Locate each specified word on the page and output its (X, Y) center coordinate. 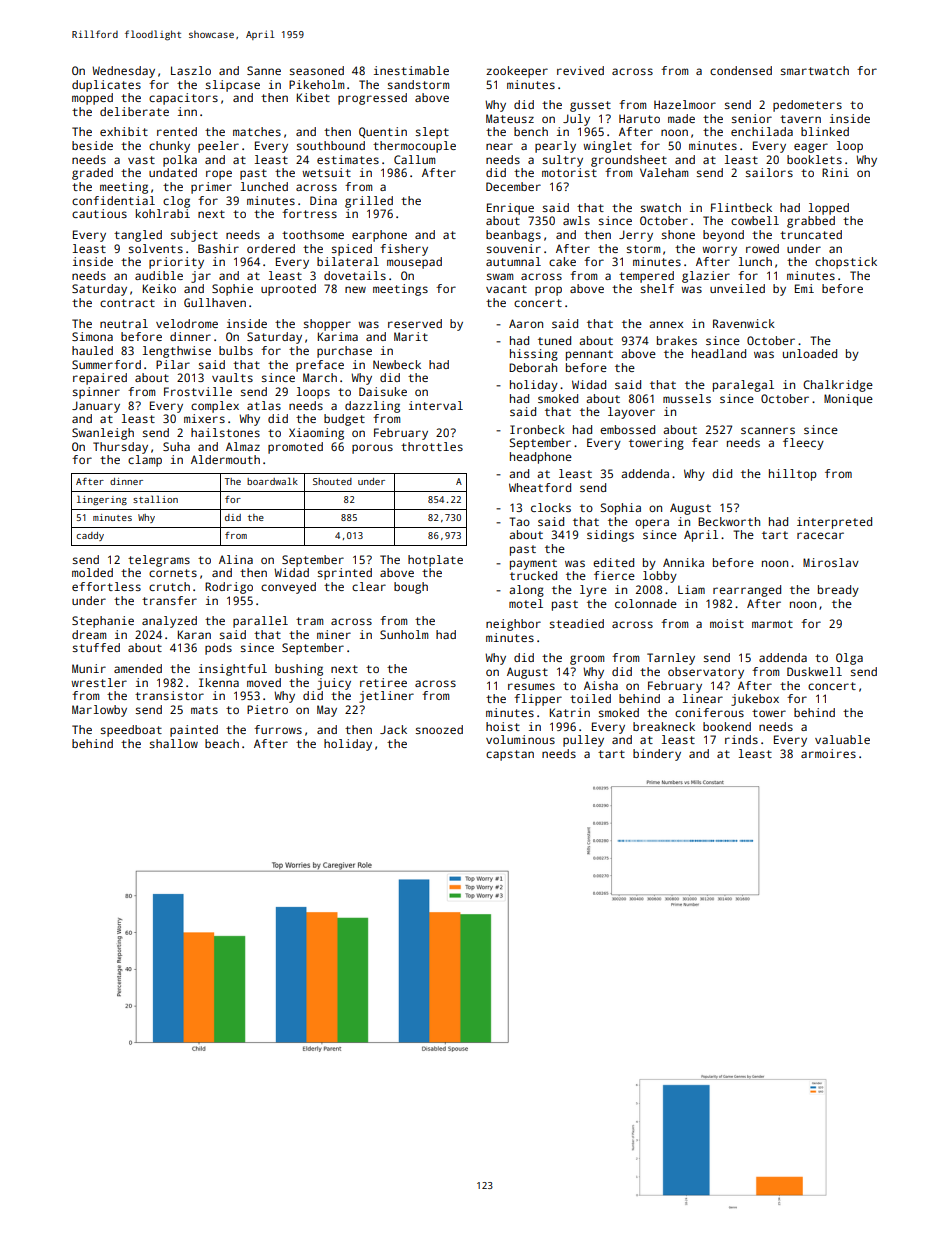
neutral (124, 323)
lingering (102, 500)
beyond (723, 236)
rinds (741, 739)
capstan (510, 755)
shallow (174, 743)
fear (705, 442)
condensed (741, 70)
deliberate (134, 111)
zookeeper (517, 72)
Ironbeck (537, 429)
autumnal (513, 261)
